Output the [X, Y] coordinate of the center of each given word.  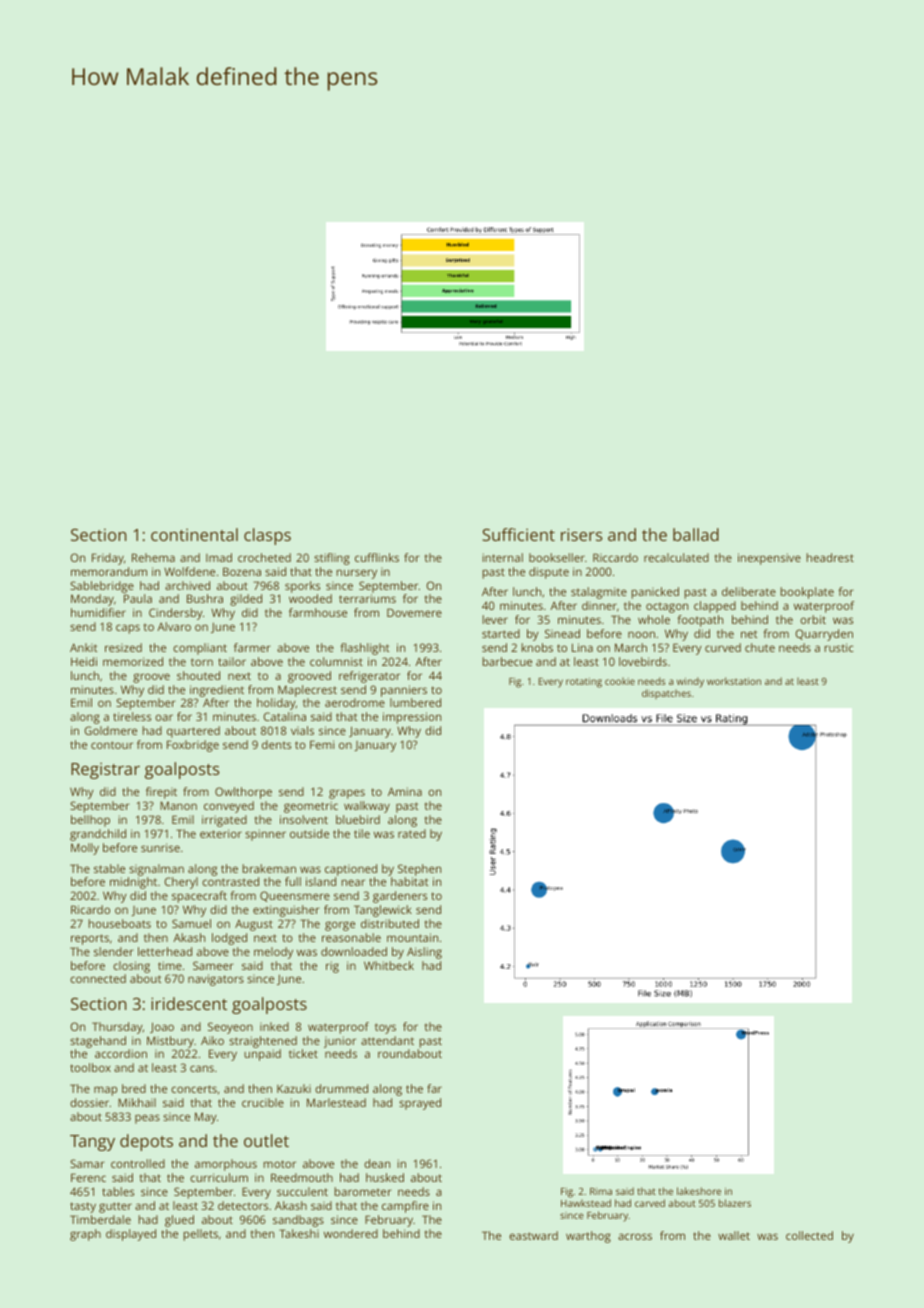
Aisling [424, 953]
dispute [549, 573]
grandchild [98, 835]
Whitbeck [389, 965]
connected [98, 978]
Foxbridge [193, 746]
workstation [734, 681]
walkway [367, 807]
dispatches [666, 694]
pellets [200, 1235]
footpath [700, 621]
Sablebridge [102, 587]
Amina [405, 791]
